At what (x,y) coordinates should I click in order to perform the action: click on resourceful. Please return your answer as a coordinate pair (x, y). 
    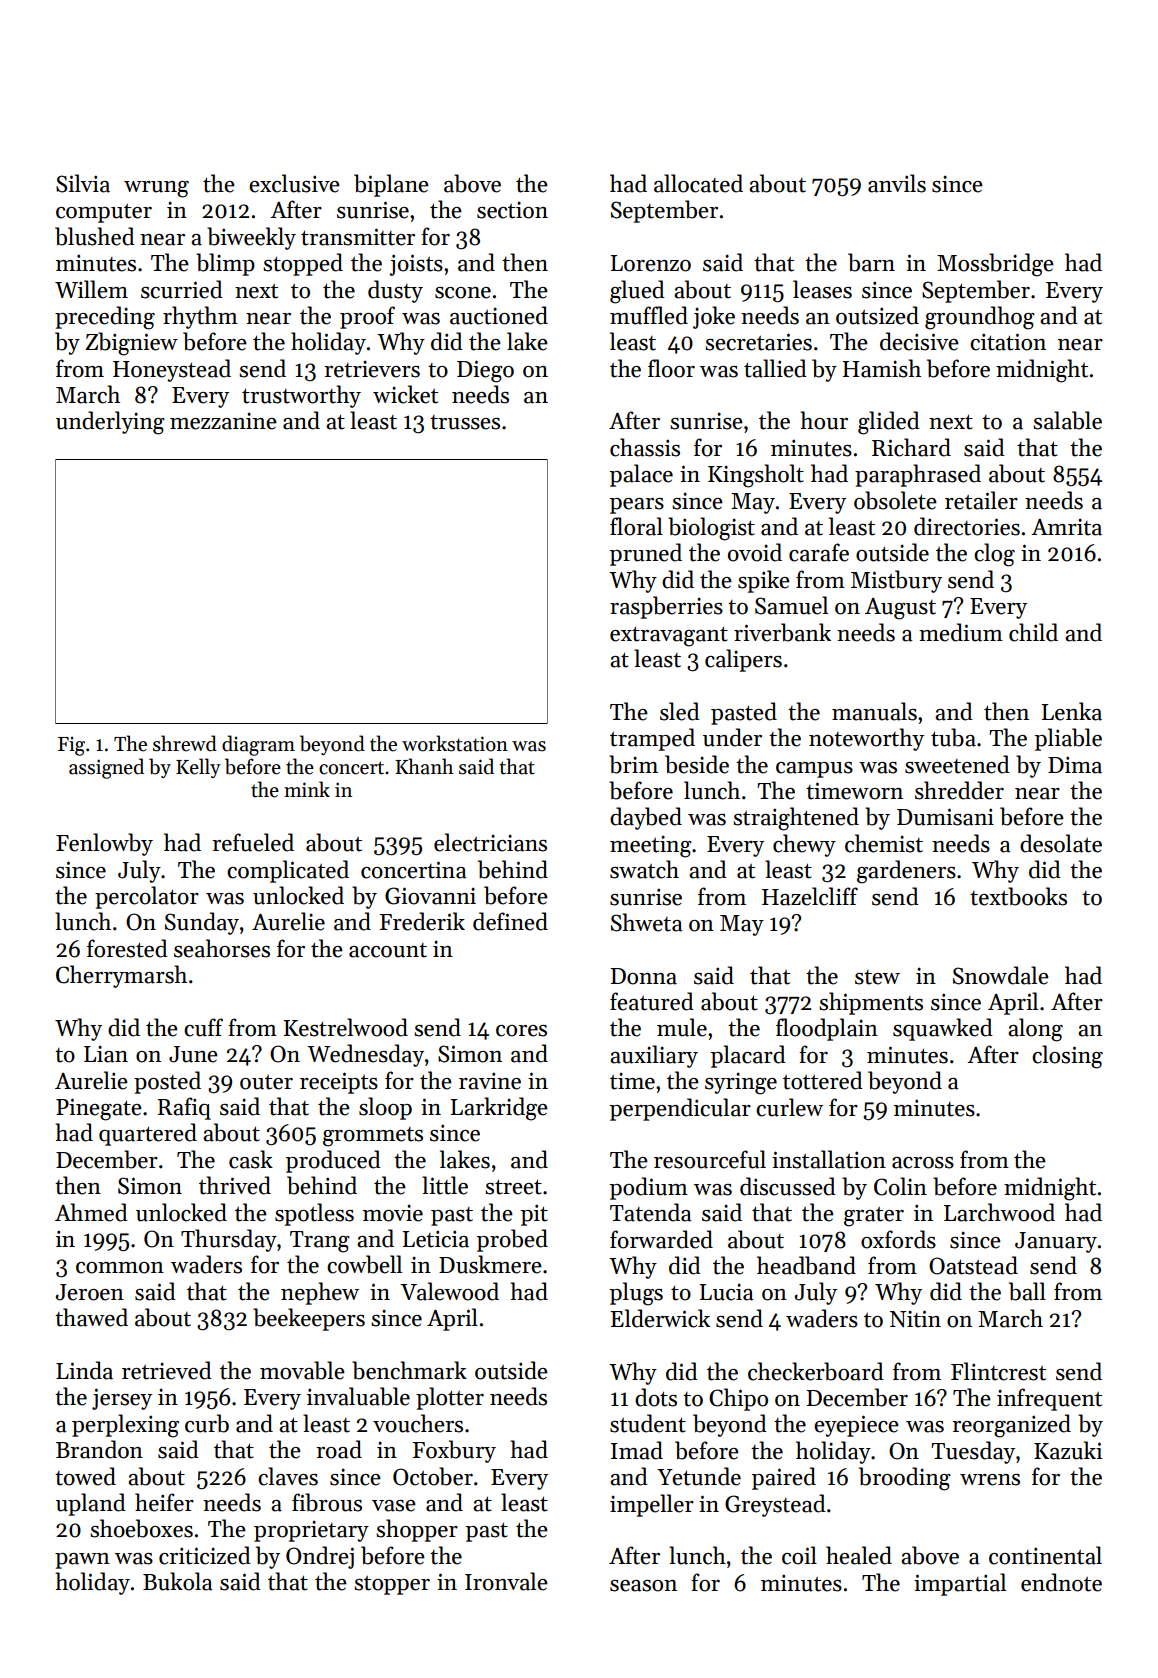
    Looking at the image, I should click on (710, 1159).
